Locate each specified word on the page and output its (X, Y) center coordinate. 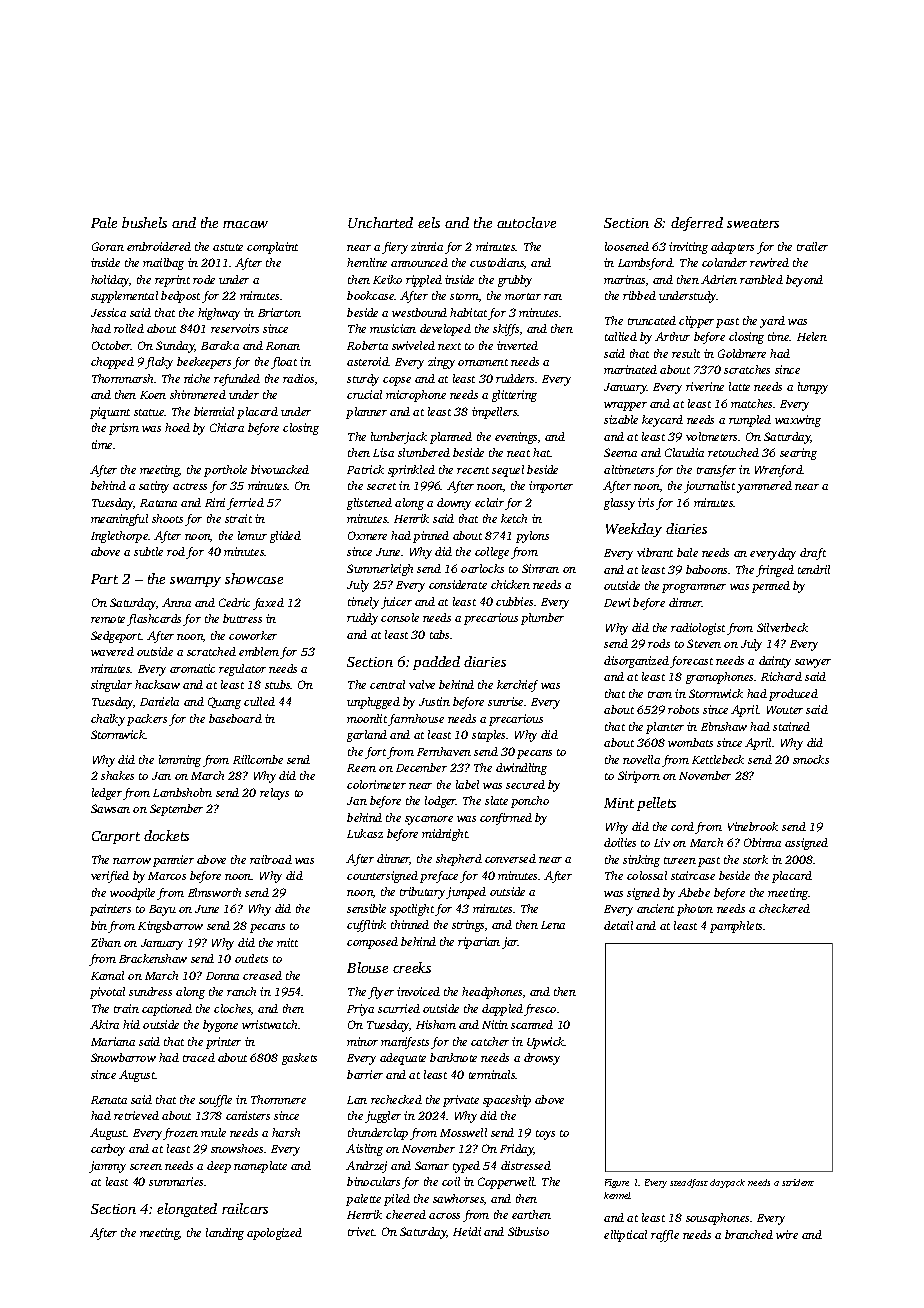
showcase (254, 578)
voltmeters (711, 436)
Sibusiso (528, 1231)
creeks (412, 967)
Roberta (367, 345)
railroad (271, 859)
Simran (540, 568)
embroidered (159, 246)
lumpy (813, 388)
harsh (286, 1132)
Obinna (762, 842)
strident (798, 1182)
